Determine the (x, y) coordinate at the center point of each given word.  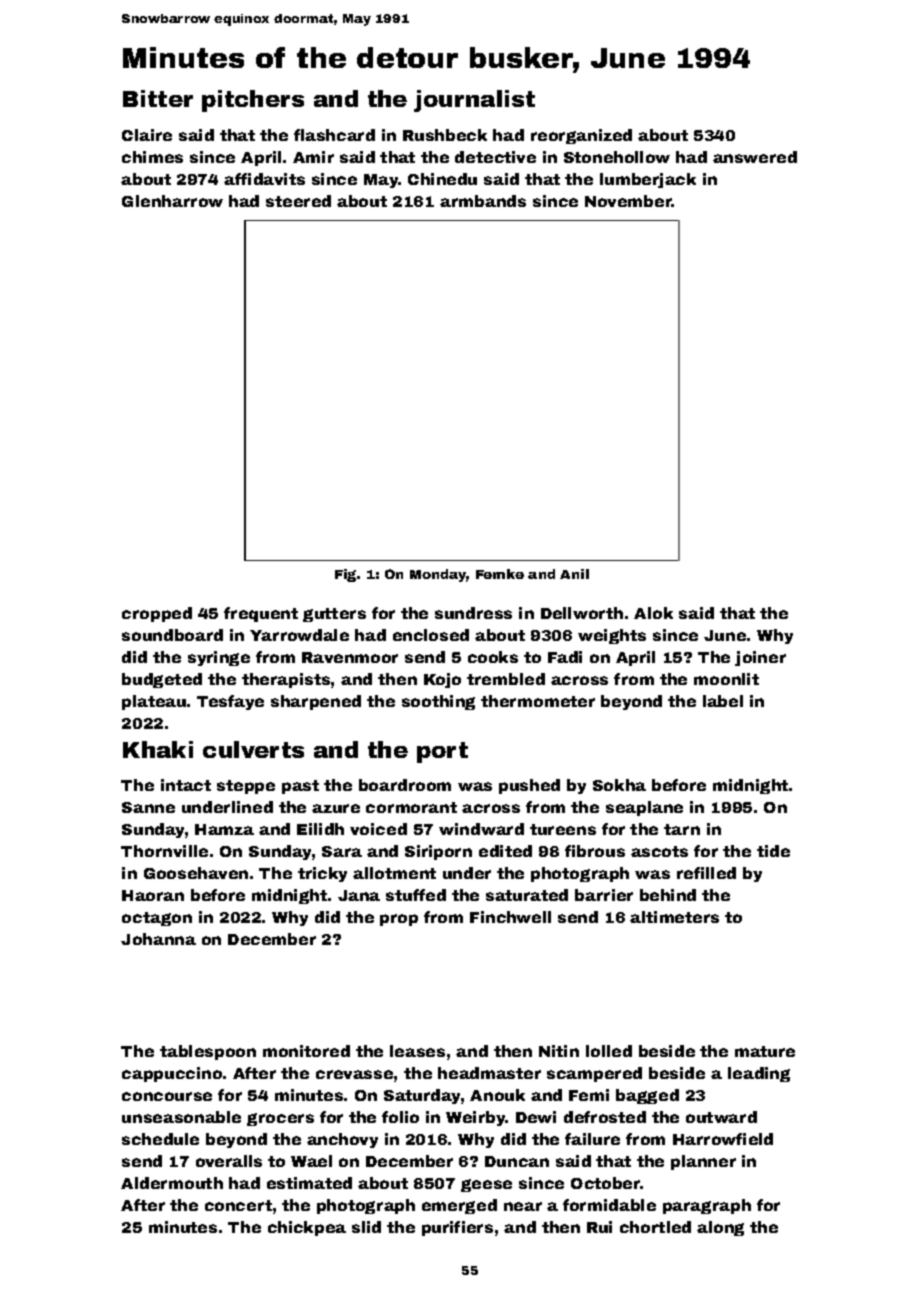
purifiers (457, 1228)
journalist (474, 101)
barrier (604, 895)
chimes (152, 157)
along (720, 1228)
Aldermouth (172, 1183)
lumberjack (648, 180)
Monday (438, 575)
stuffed (416, 895)
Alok (653, 613)
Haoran (153, 895)
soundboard (172, 635)
